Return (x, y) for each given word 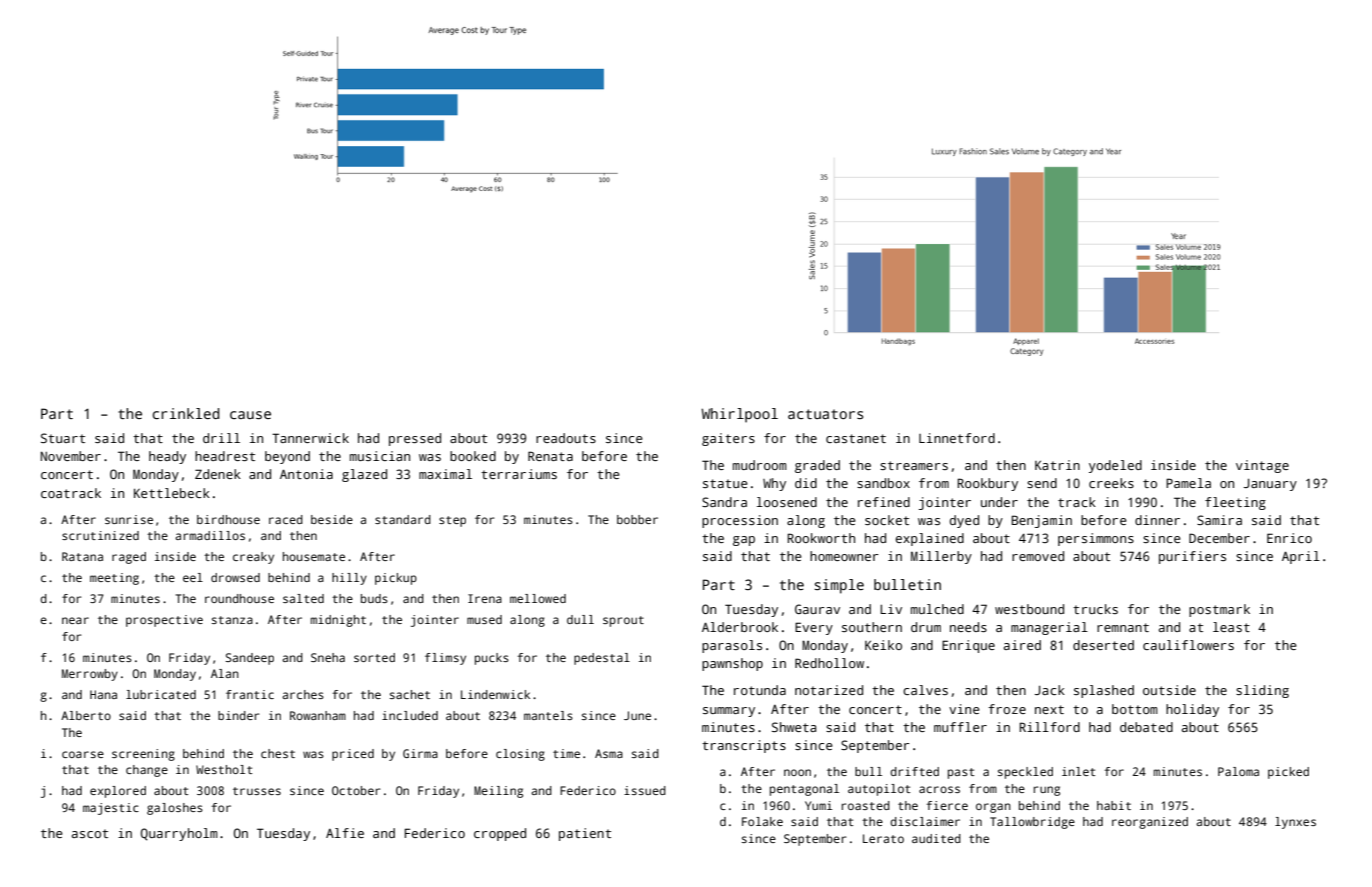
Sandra (724, 502)
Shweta (794, 727)
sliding (1262, 691)
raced (286, 519)
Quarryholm (179, 834)
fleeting (1235, 503)
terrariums (519, 474)
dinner (1157, 520)
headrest (225, 456)
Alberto (86, 715)
